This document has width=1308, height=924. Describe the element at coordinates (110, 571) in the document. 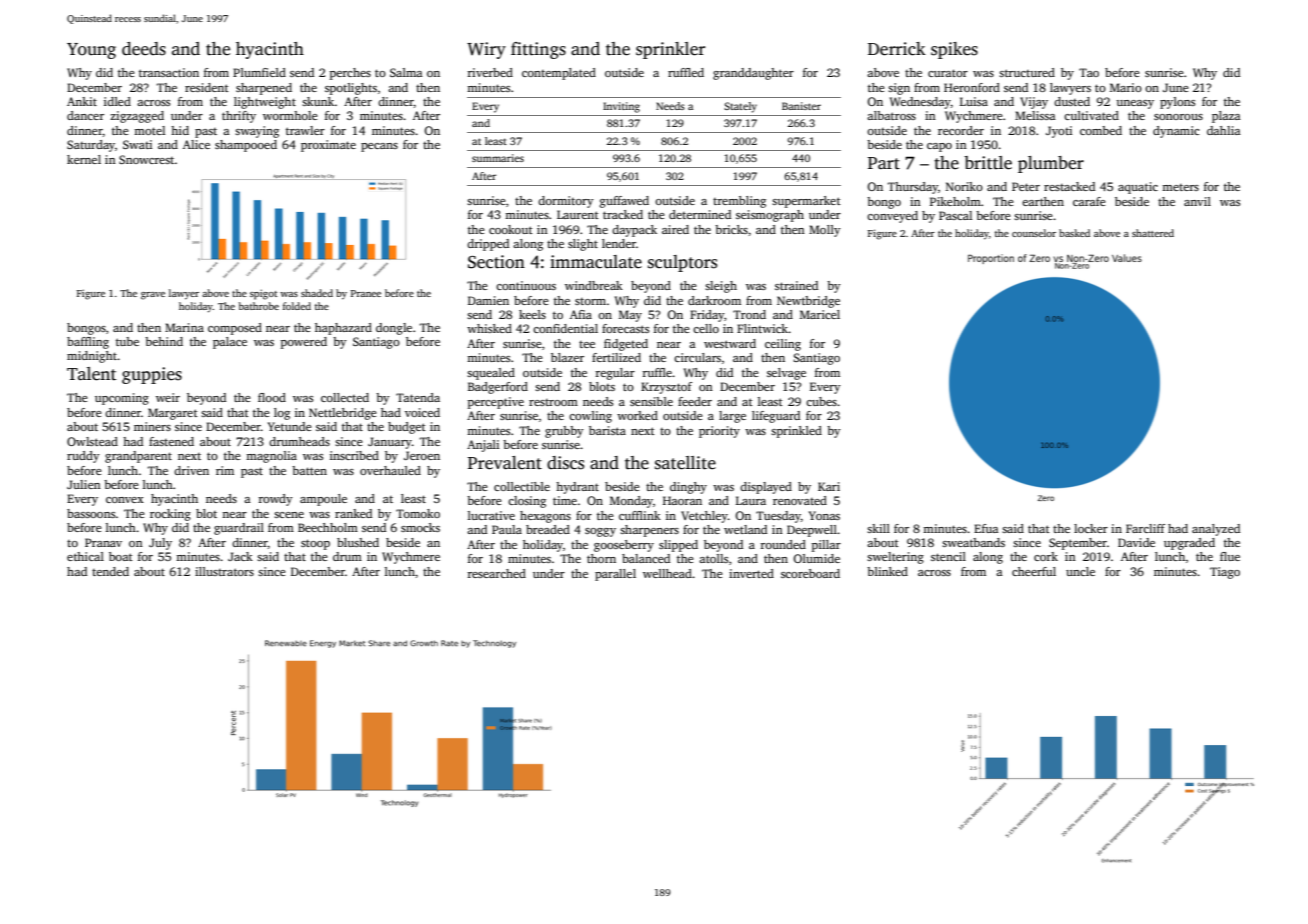

I see `tended` at that location.
